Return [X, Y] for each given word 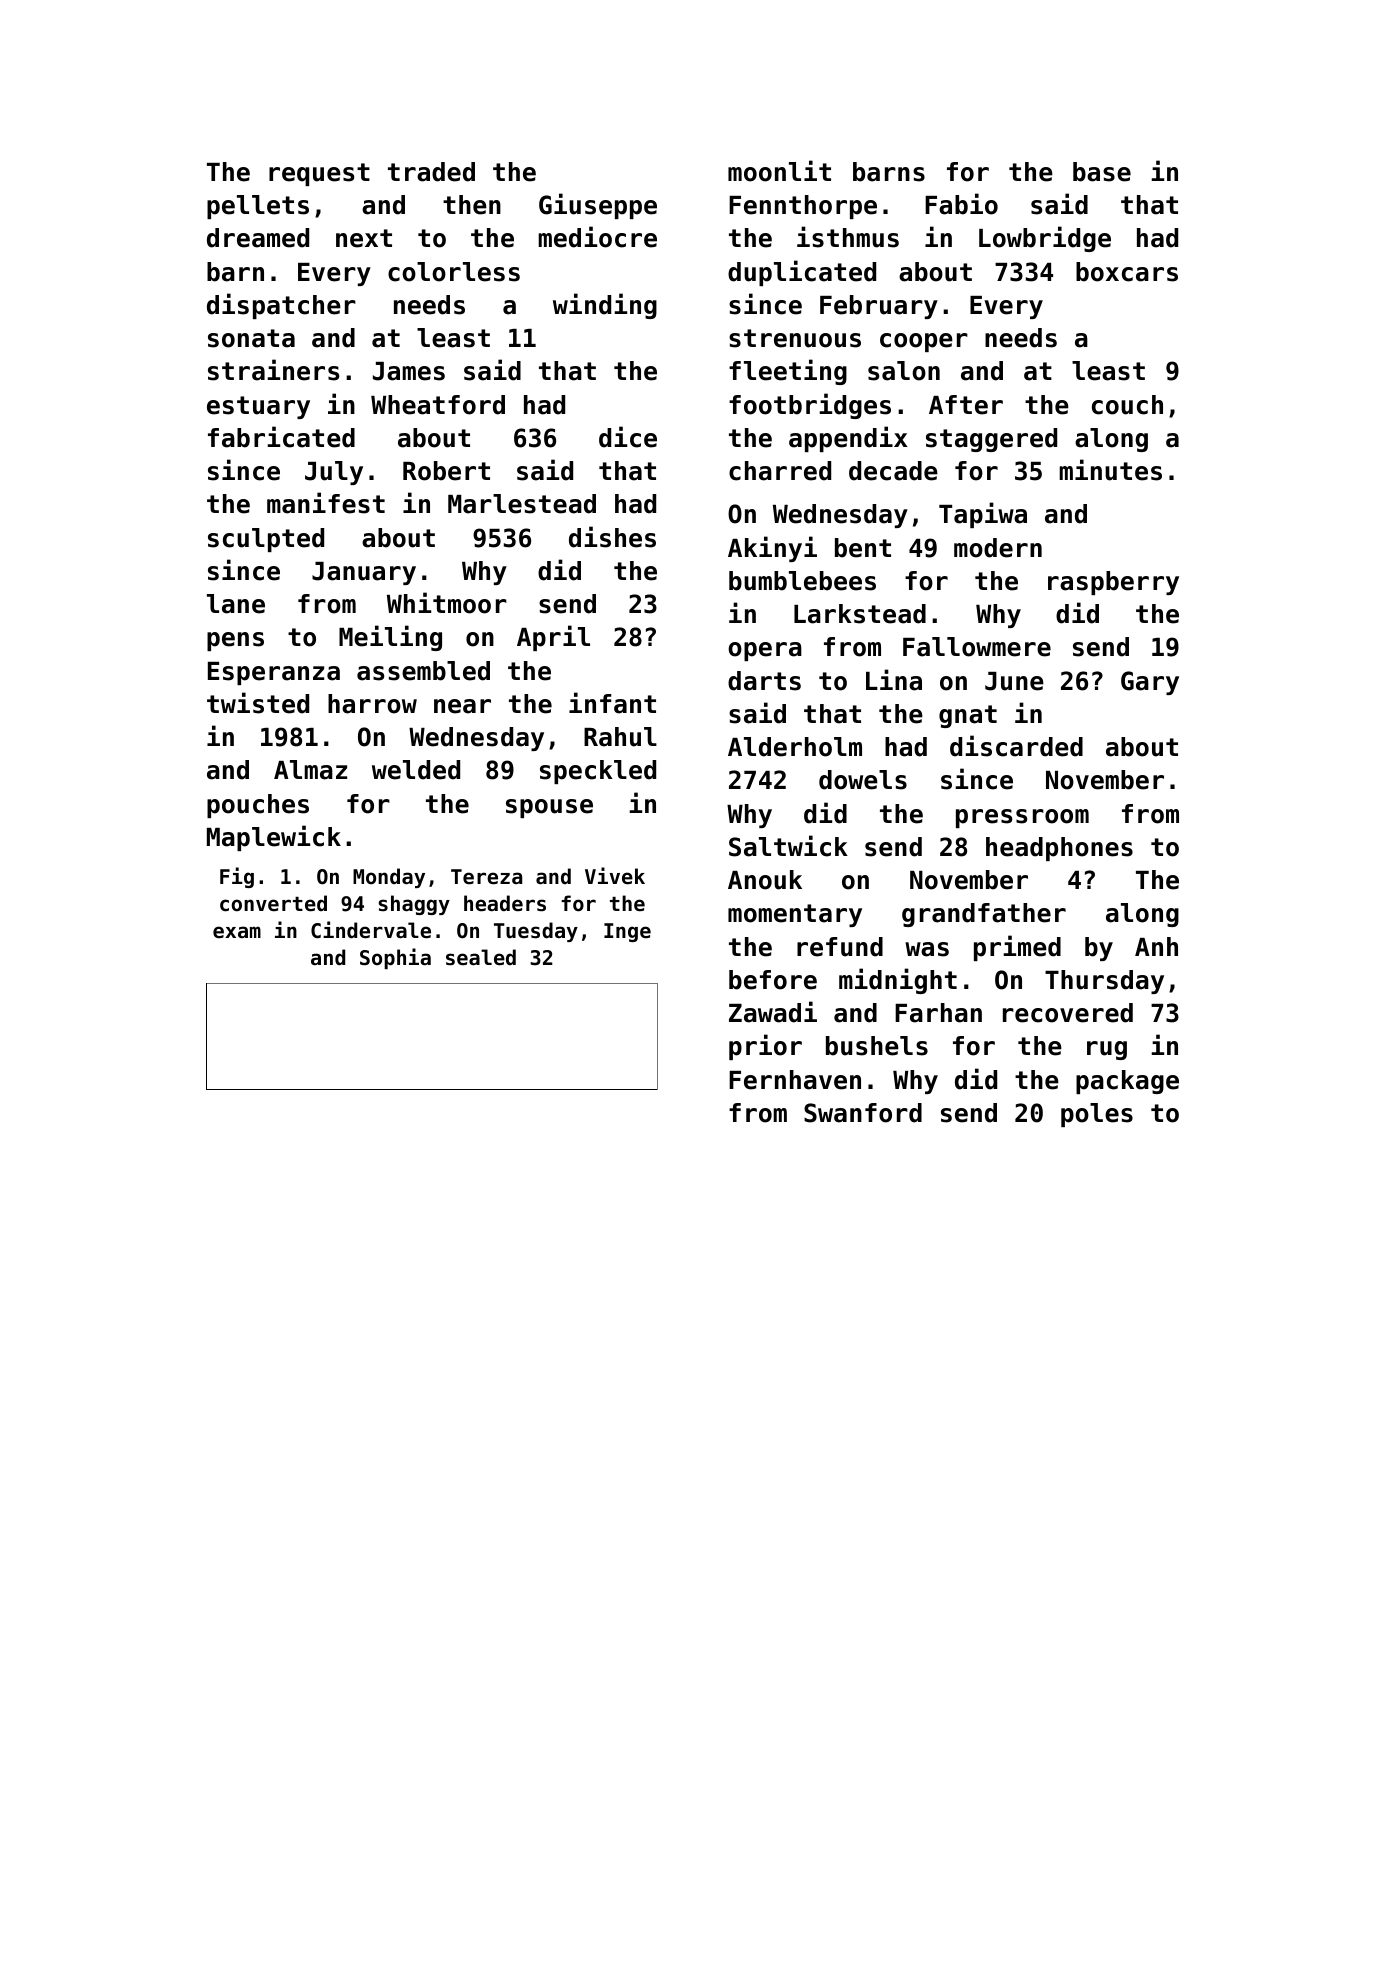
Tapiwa [983, 515]
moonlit [779, 171]
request [319, 174]
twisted [258, 703]
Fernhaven [795, 1080]
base [1102, 172]
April [553, 638]
